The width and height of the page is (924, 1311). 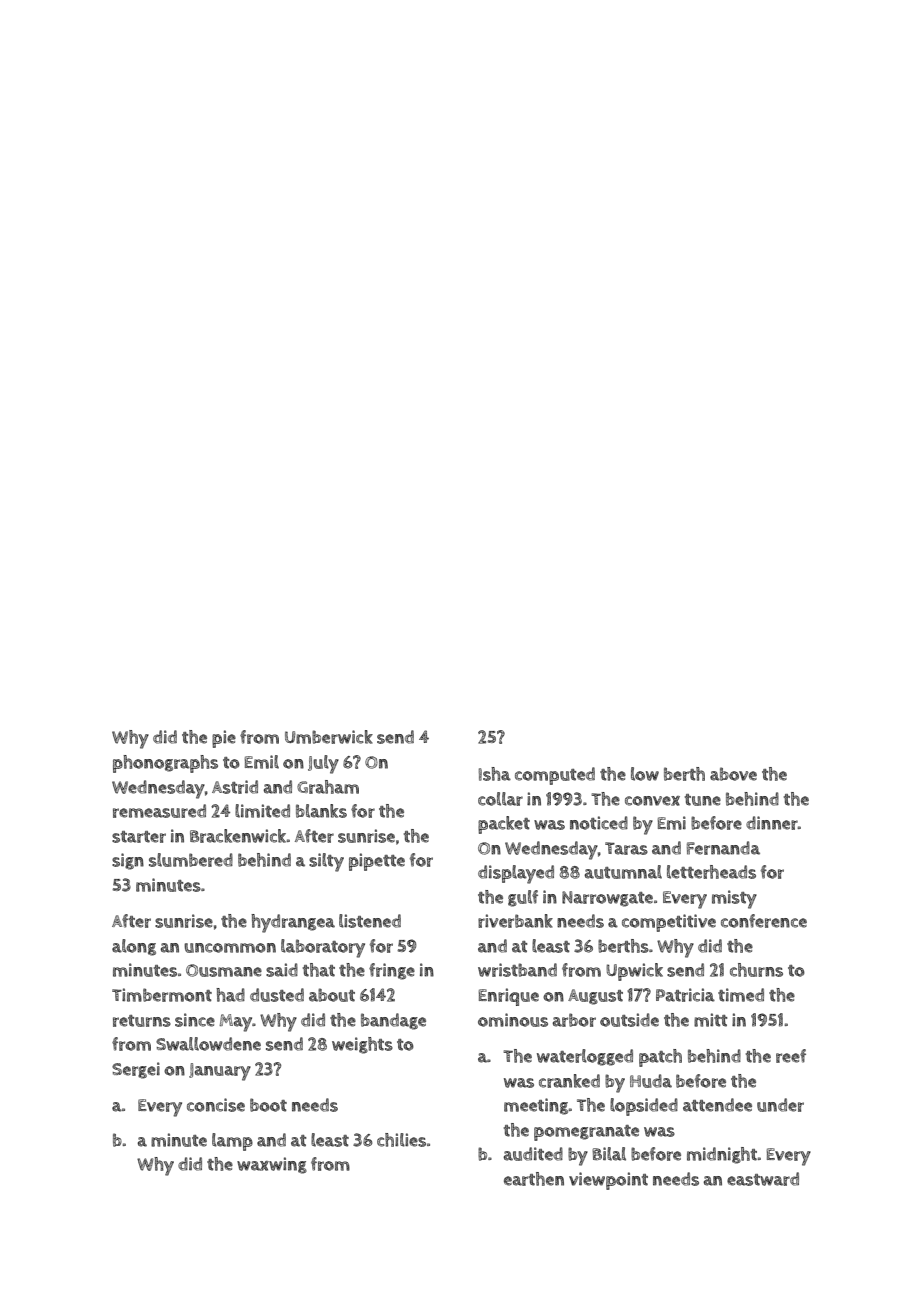 What do you see at coordinates (208, 1044) in the page?
I see `Swallowdene` at bounding box center [208, 1044].
